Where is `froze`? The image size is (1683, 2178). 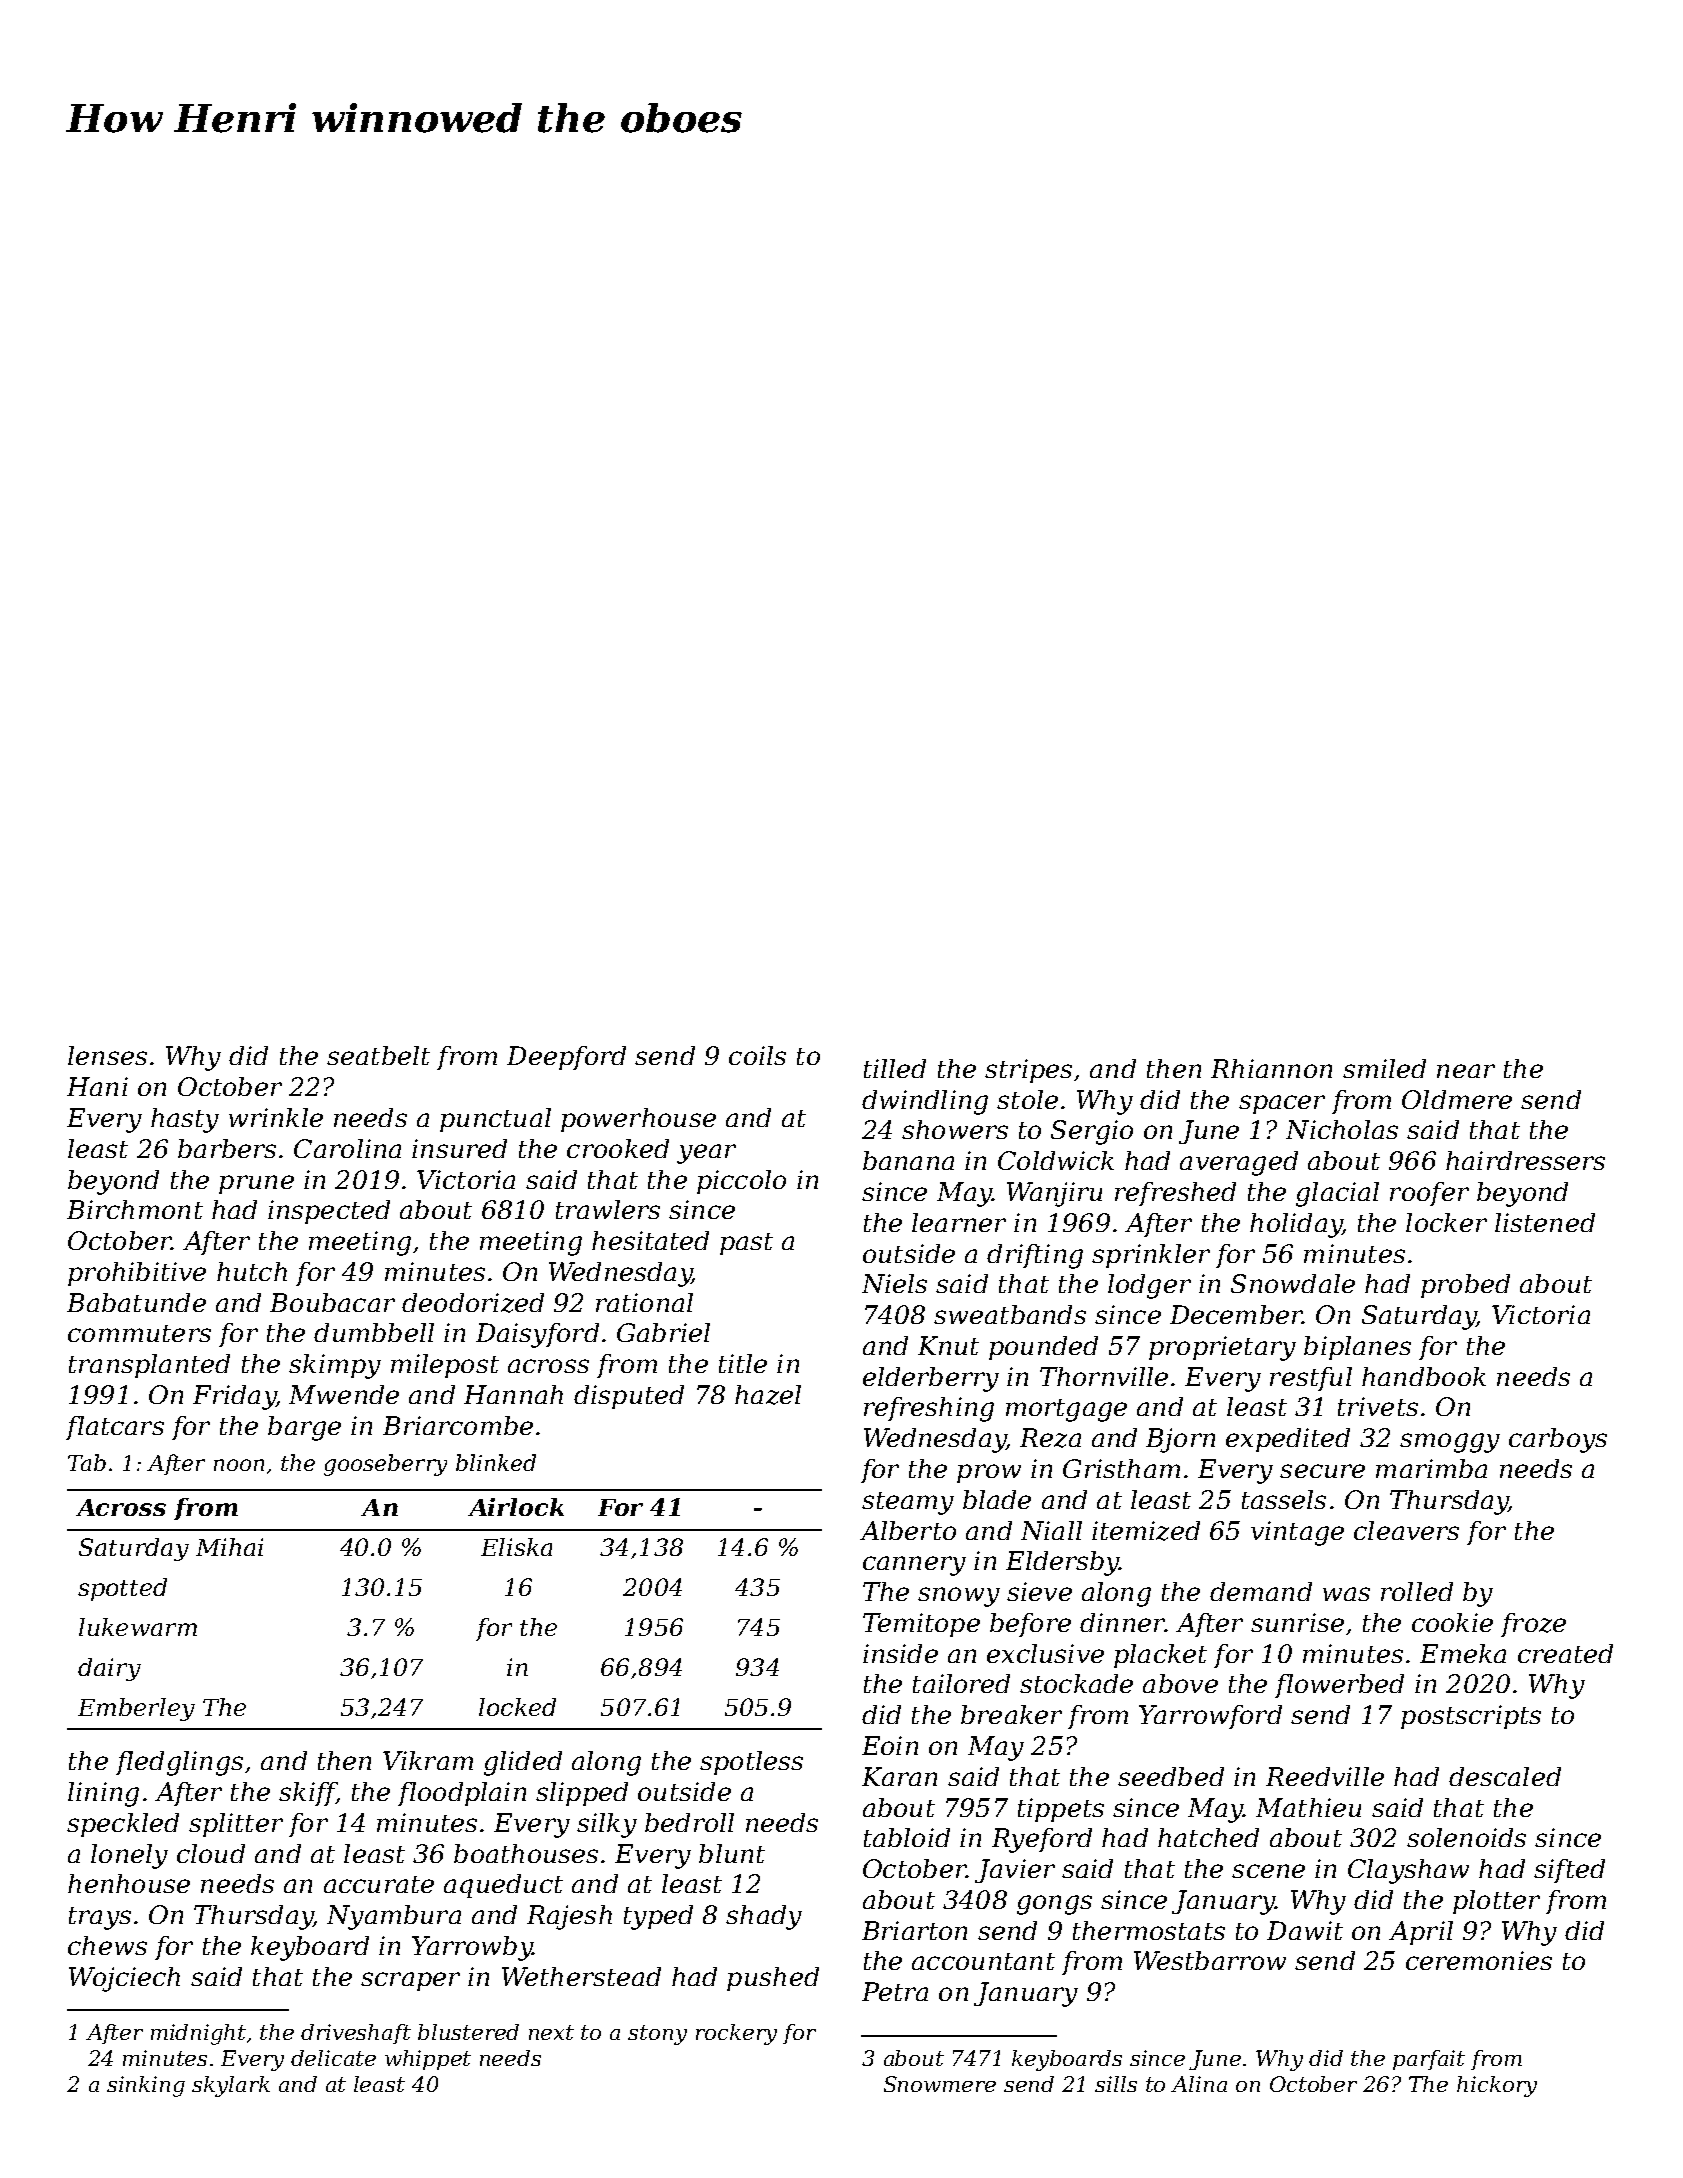
froze is located at coordinates (1533, 1625).
